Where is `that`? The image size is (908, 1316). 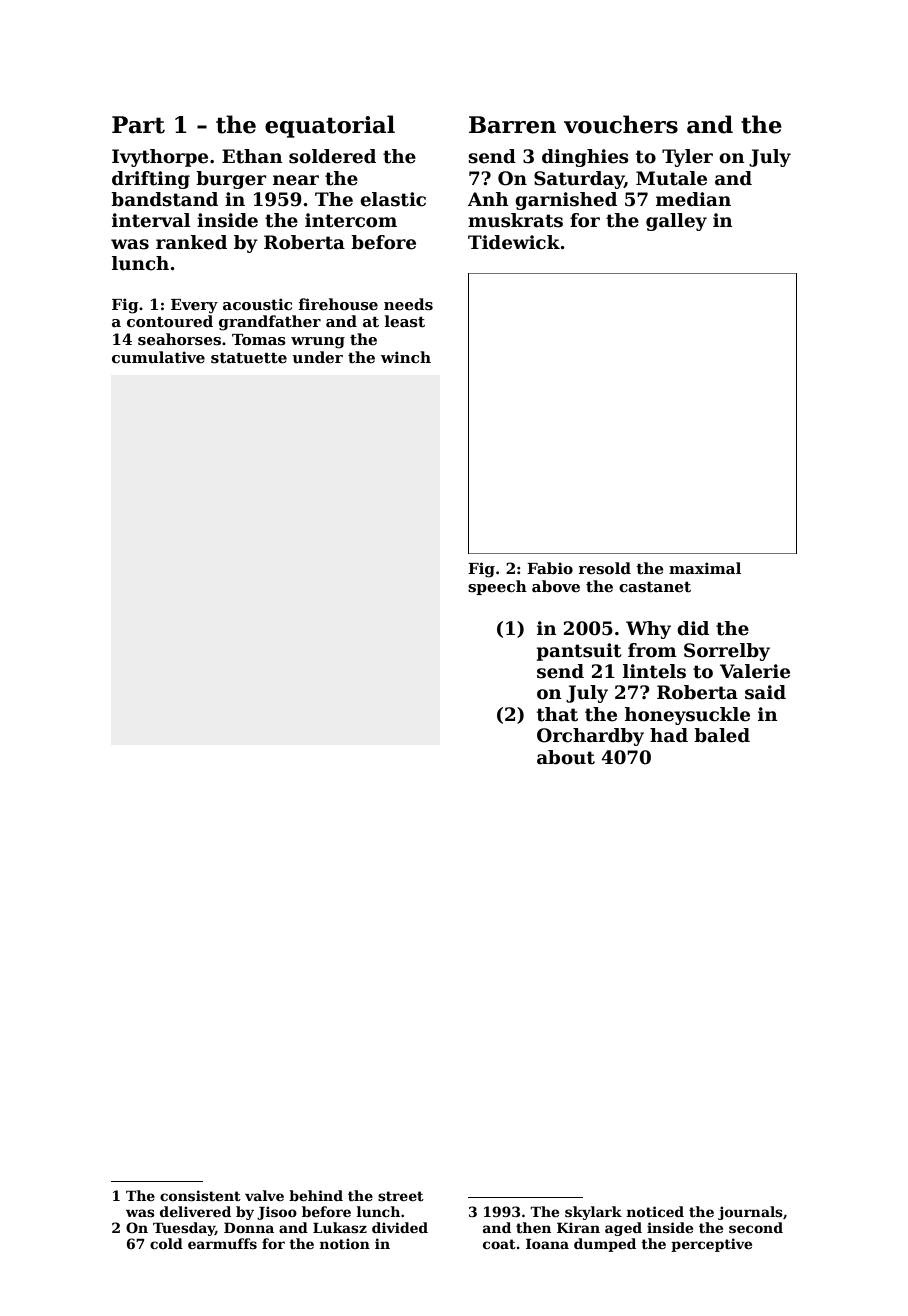 that is located at coordinates (557, 714).
